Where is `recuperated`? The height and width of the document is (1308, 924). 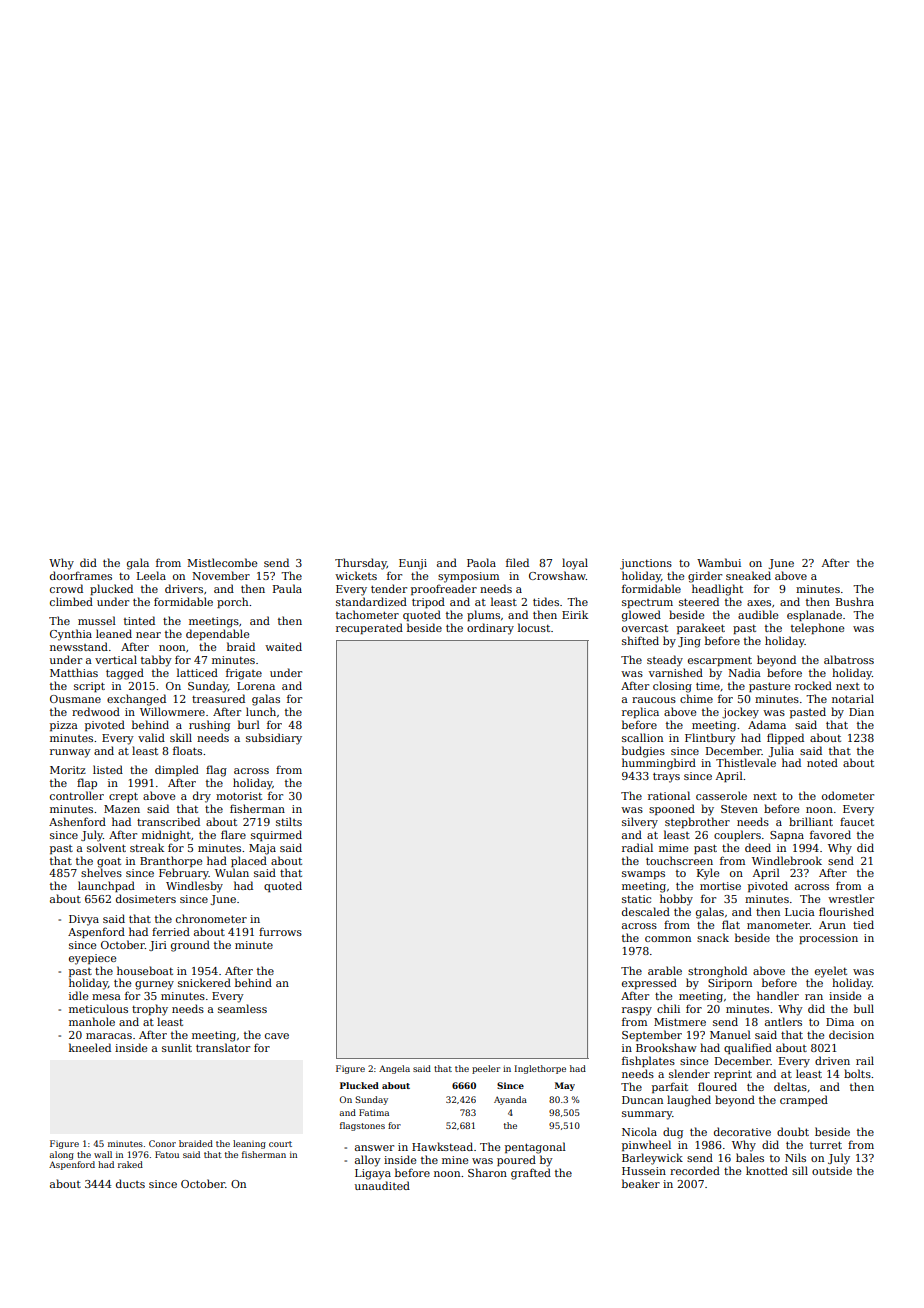 recuperated is located at coordinates (369, 628).
